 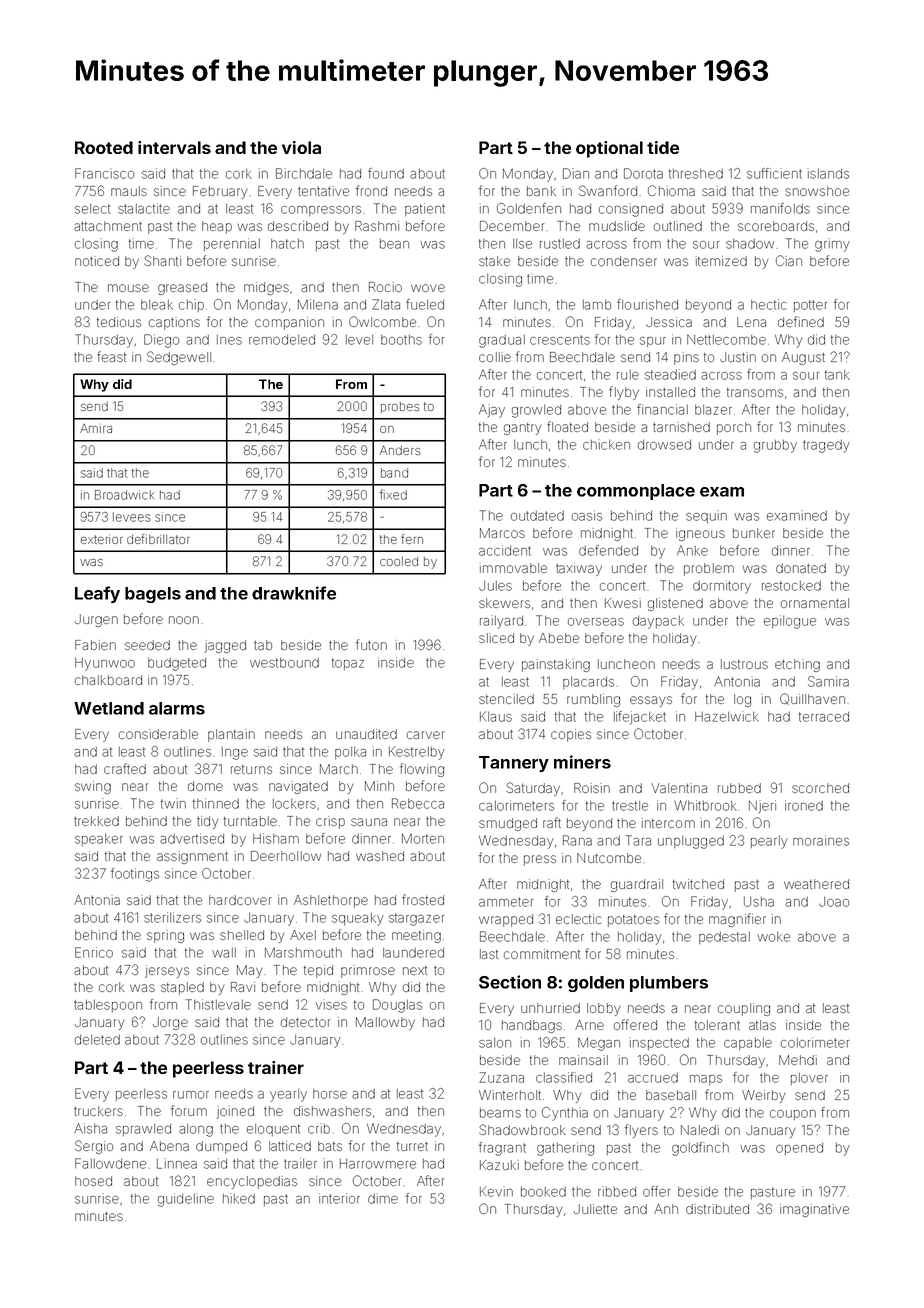 What do you see at coordinates (536, 411) in the image?
I see `growled` at bounding box center [536, 411].
